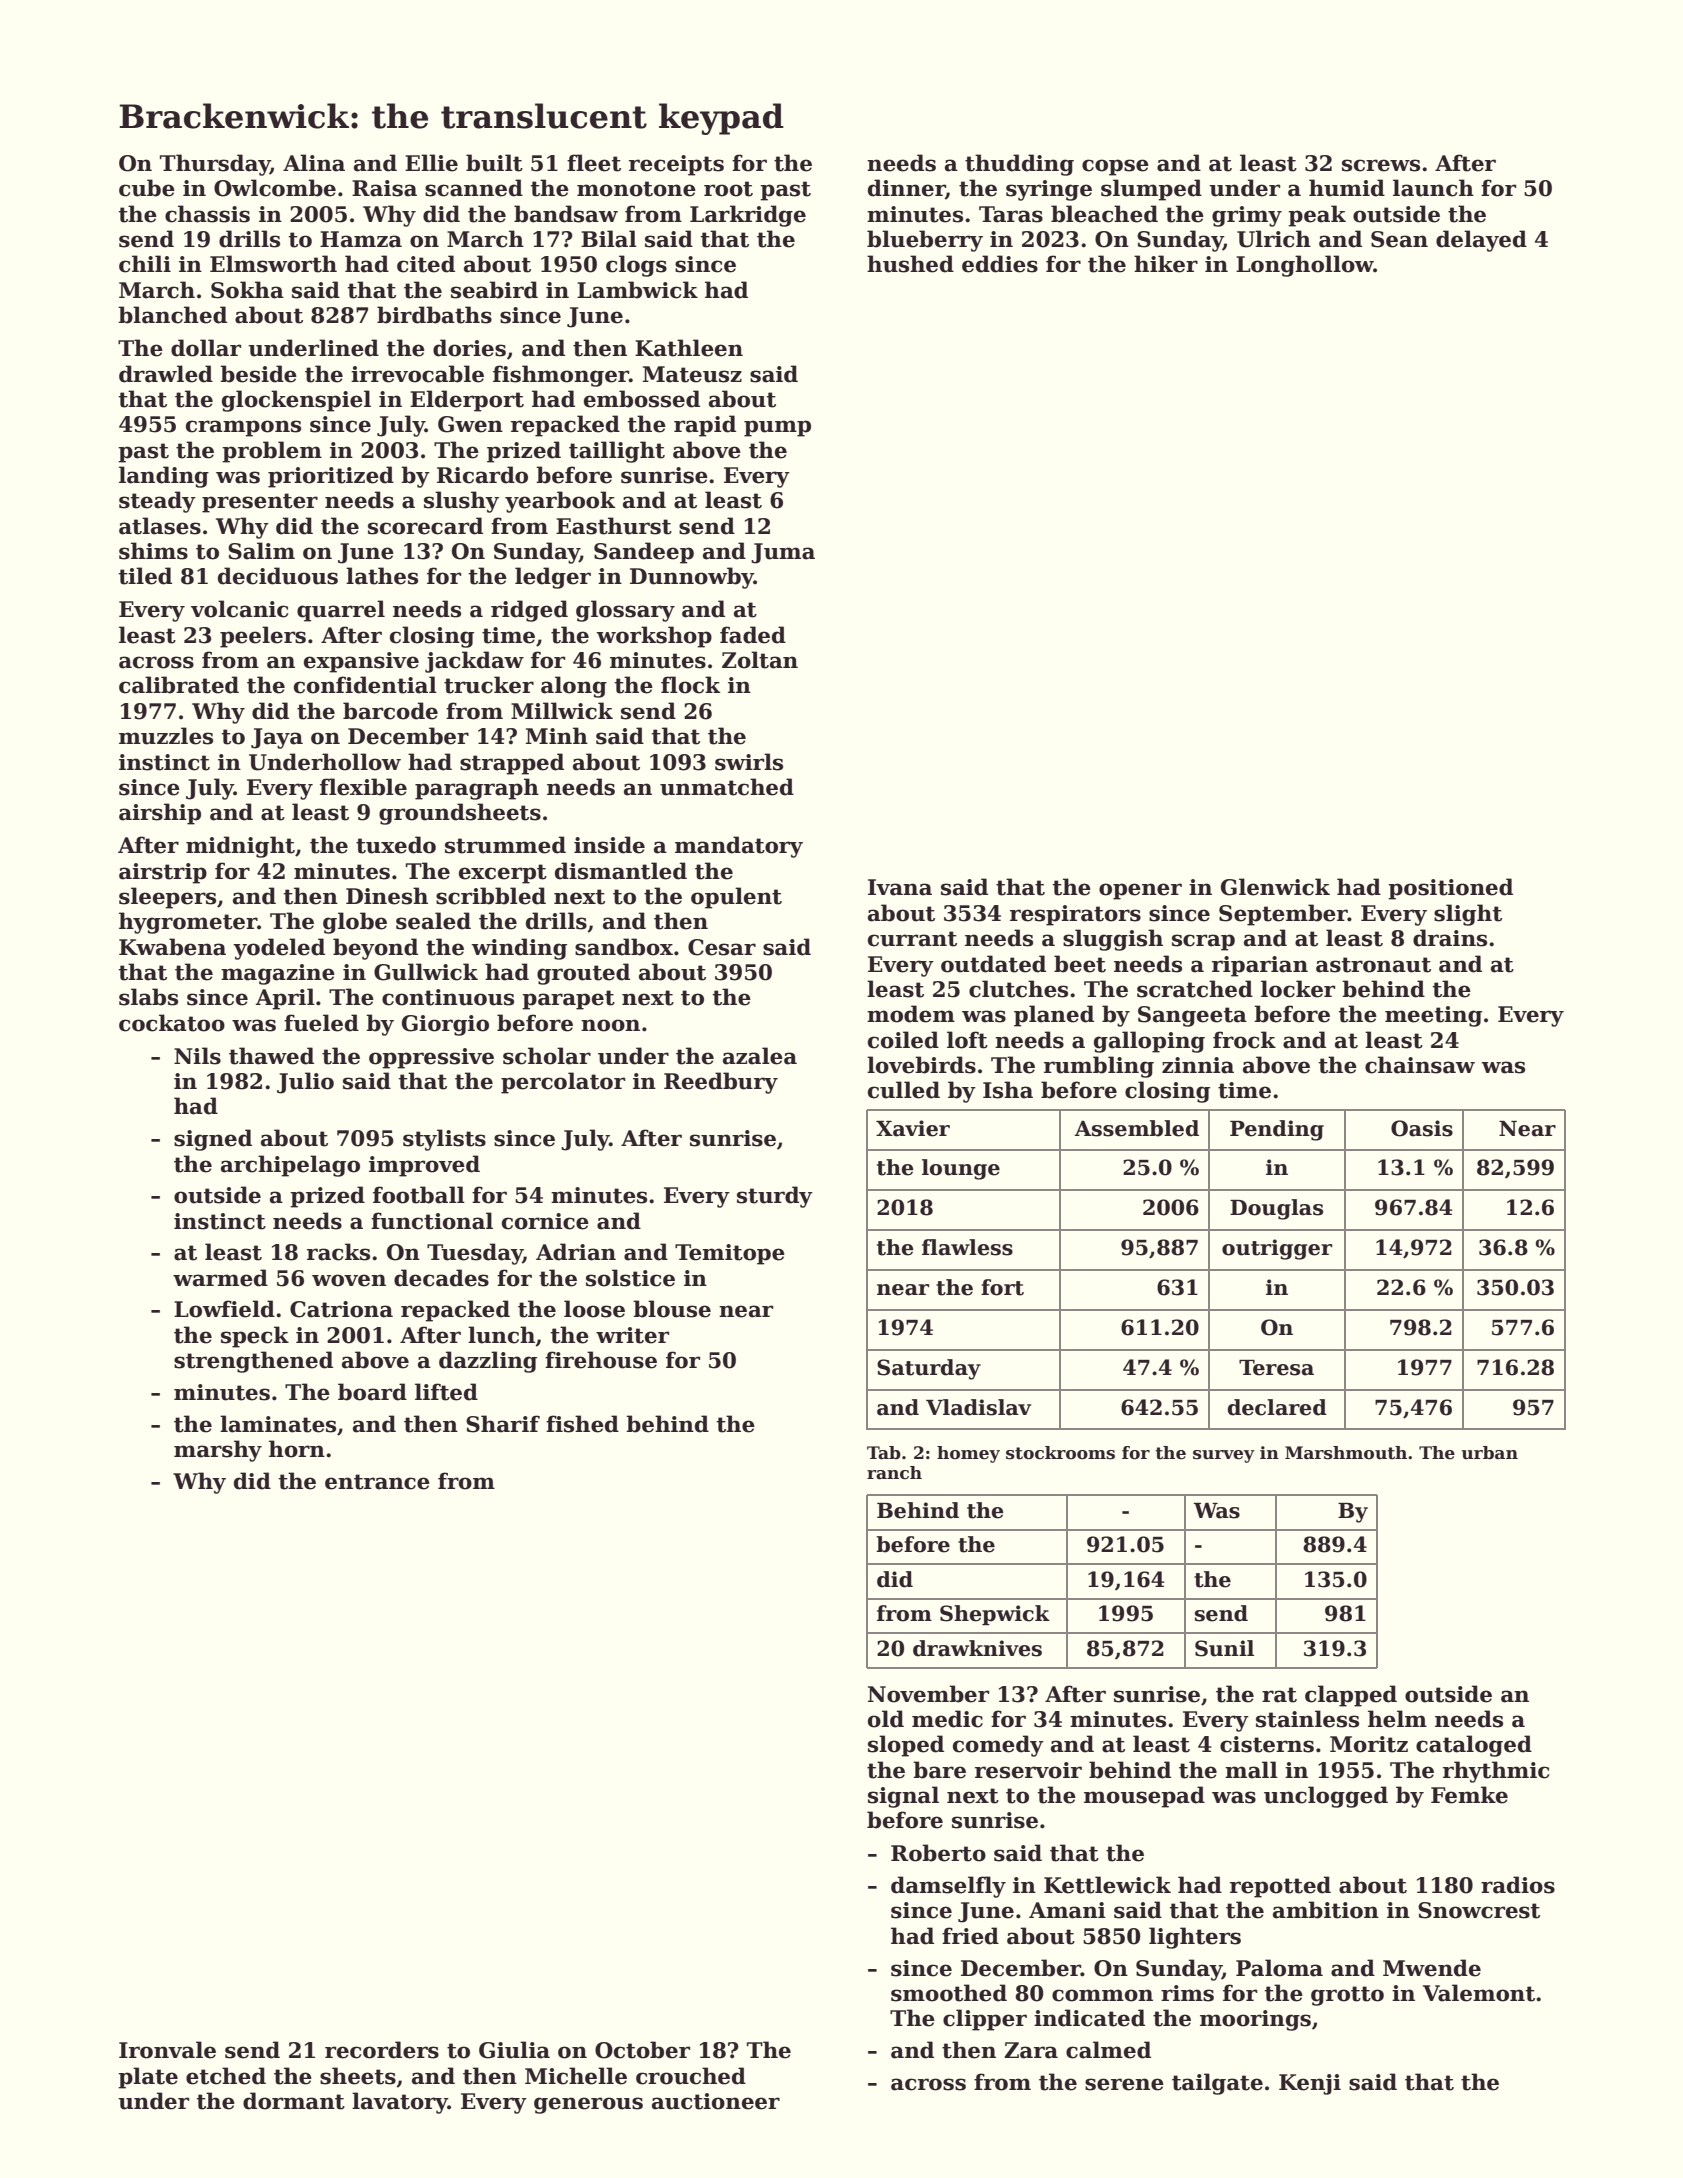 The height and width of the page is (2178, 1683). What do you see at coordinates (906, 189) in the page?
I see `dinner` at bounding box center [906, 189].
